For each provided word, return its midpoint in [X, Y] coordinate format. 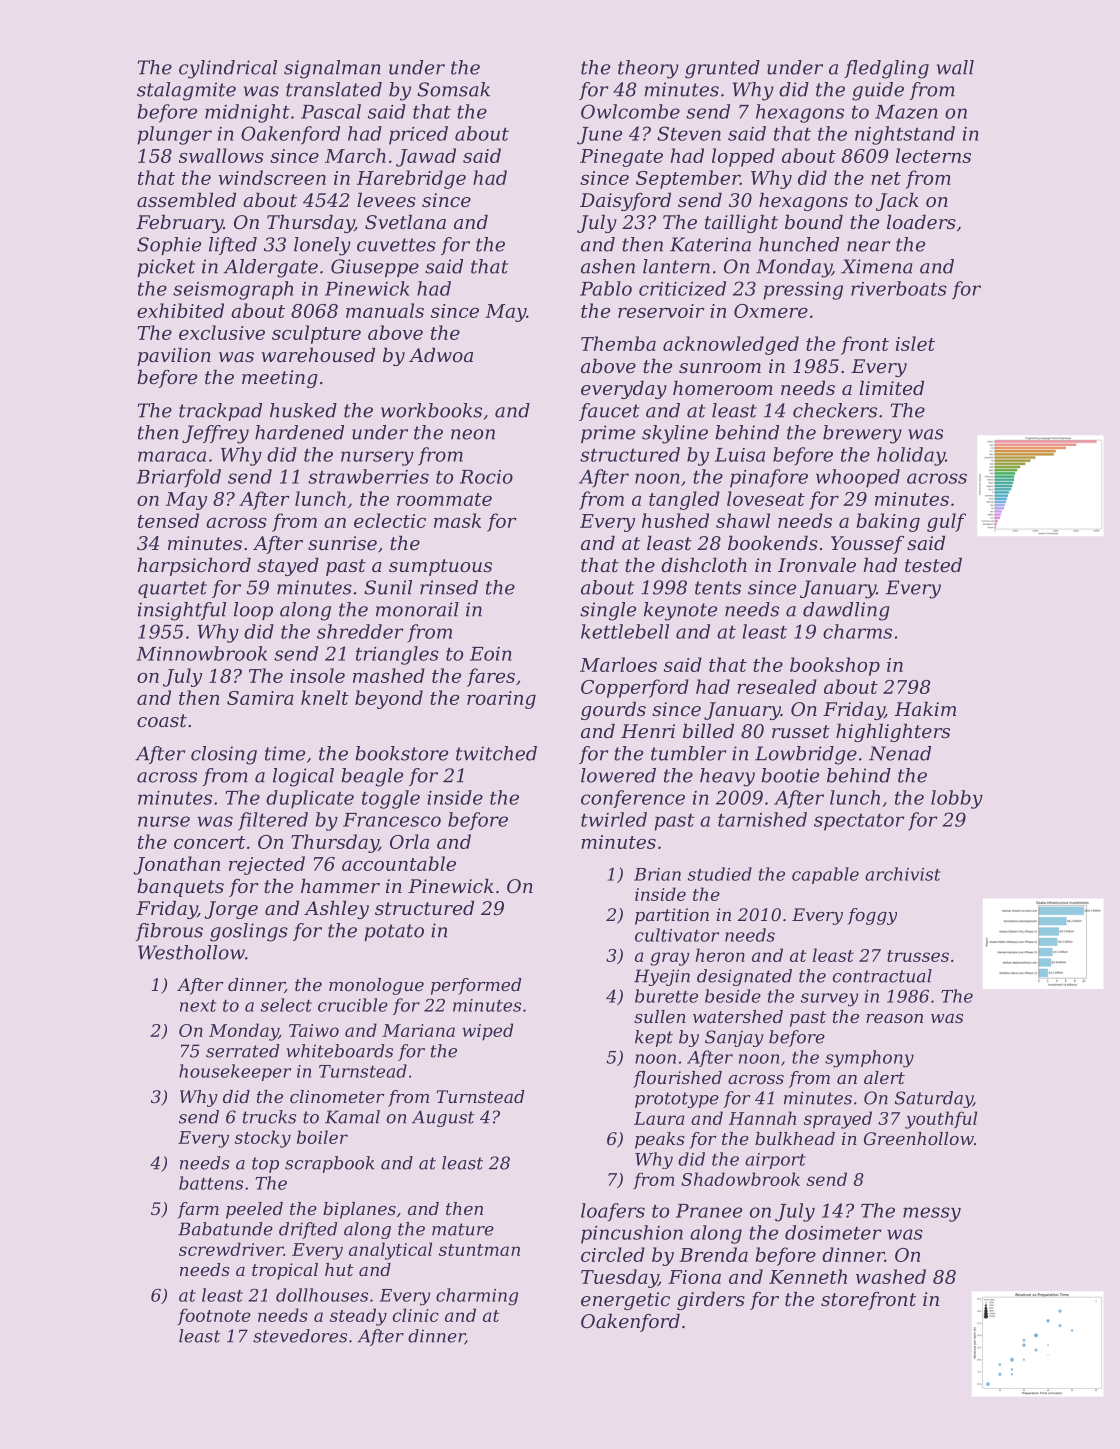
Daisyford [625, 201]
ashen [608, 266]
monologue [376, 986]
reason [894, 1018]
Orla [409, 841]
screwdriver [231, 1249]
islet [915, 343]
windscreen [272, 177]
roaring [501, 700]
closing [224, 755]
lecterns [933, 155]
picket [166, 268]
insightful [182, 611]
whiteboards [339, 1051]
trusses [918, 956]
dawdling [846, 611]
